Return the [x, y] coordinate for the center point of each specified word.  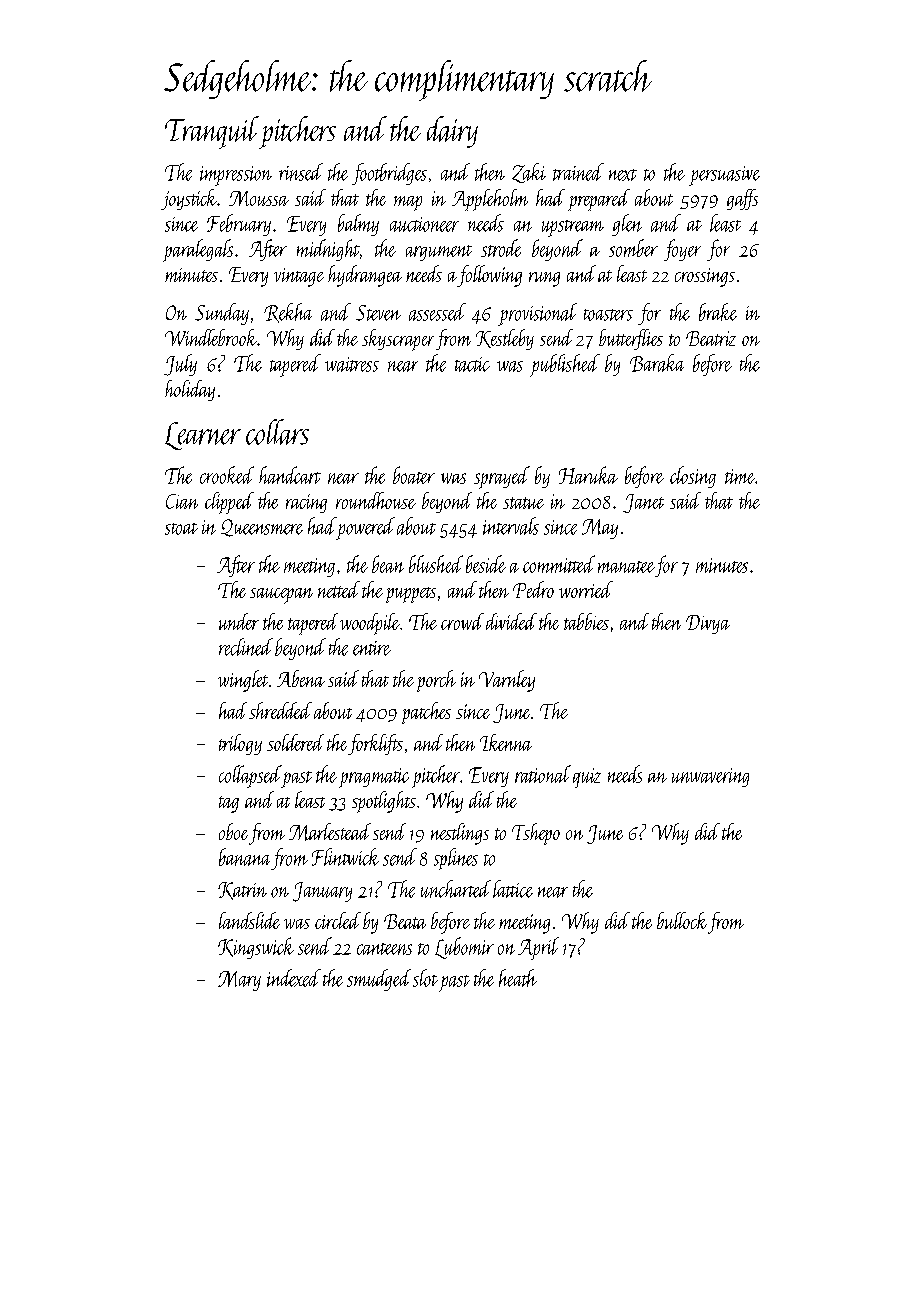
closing [693, 477]
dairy [452, 132]
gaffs [742, 199]
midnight [328, 250]
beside [486, 564]
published [565, 365]
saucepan [281, 596]
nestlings [460, 834]
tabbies [586, 621]
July [180, 365]
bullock [682, 920]
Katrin [242, 891]
